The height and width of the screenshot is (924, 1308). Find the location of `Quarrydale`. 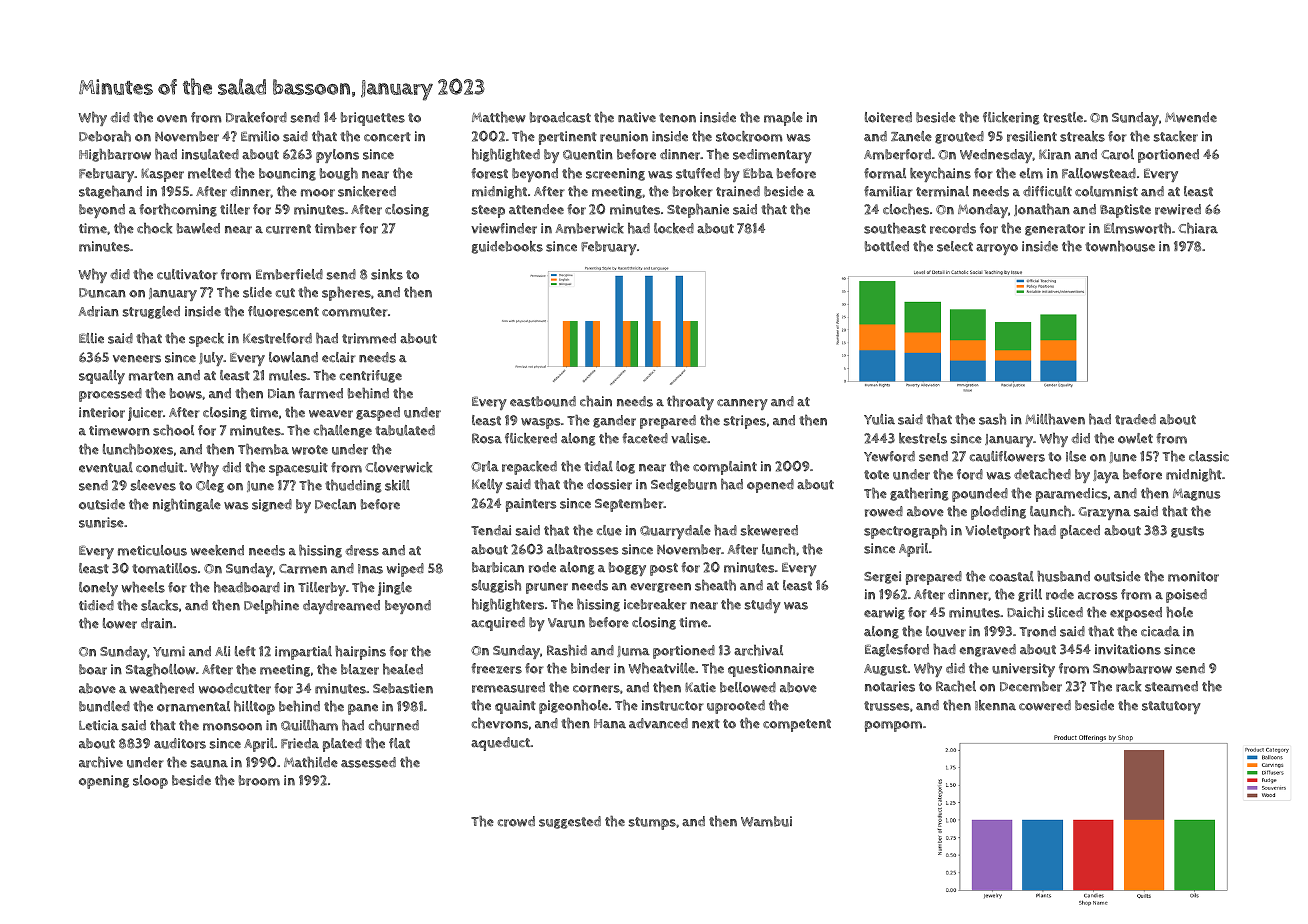

Quarrydale is located at coordinates (675, 532).
